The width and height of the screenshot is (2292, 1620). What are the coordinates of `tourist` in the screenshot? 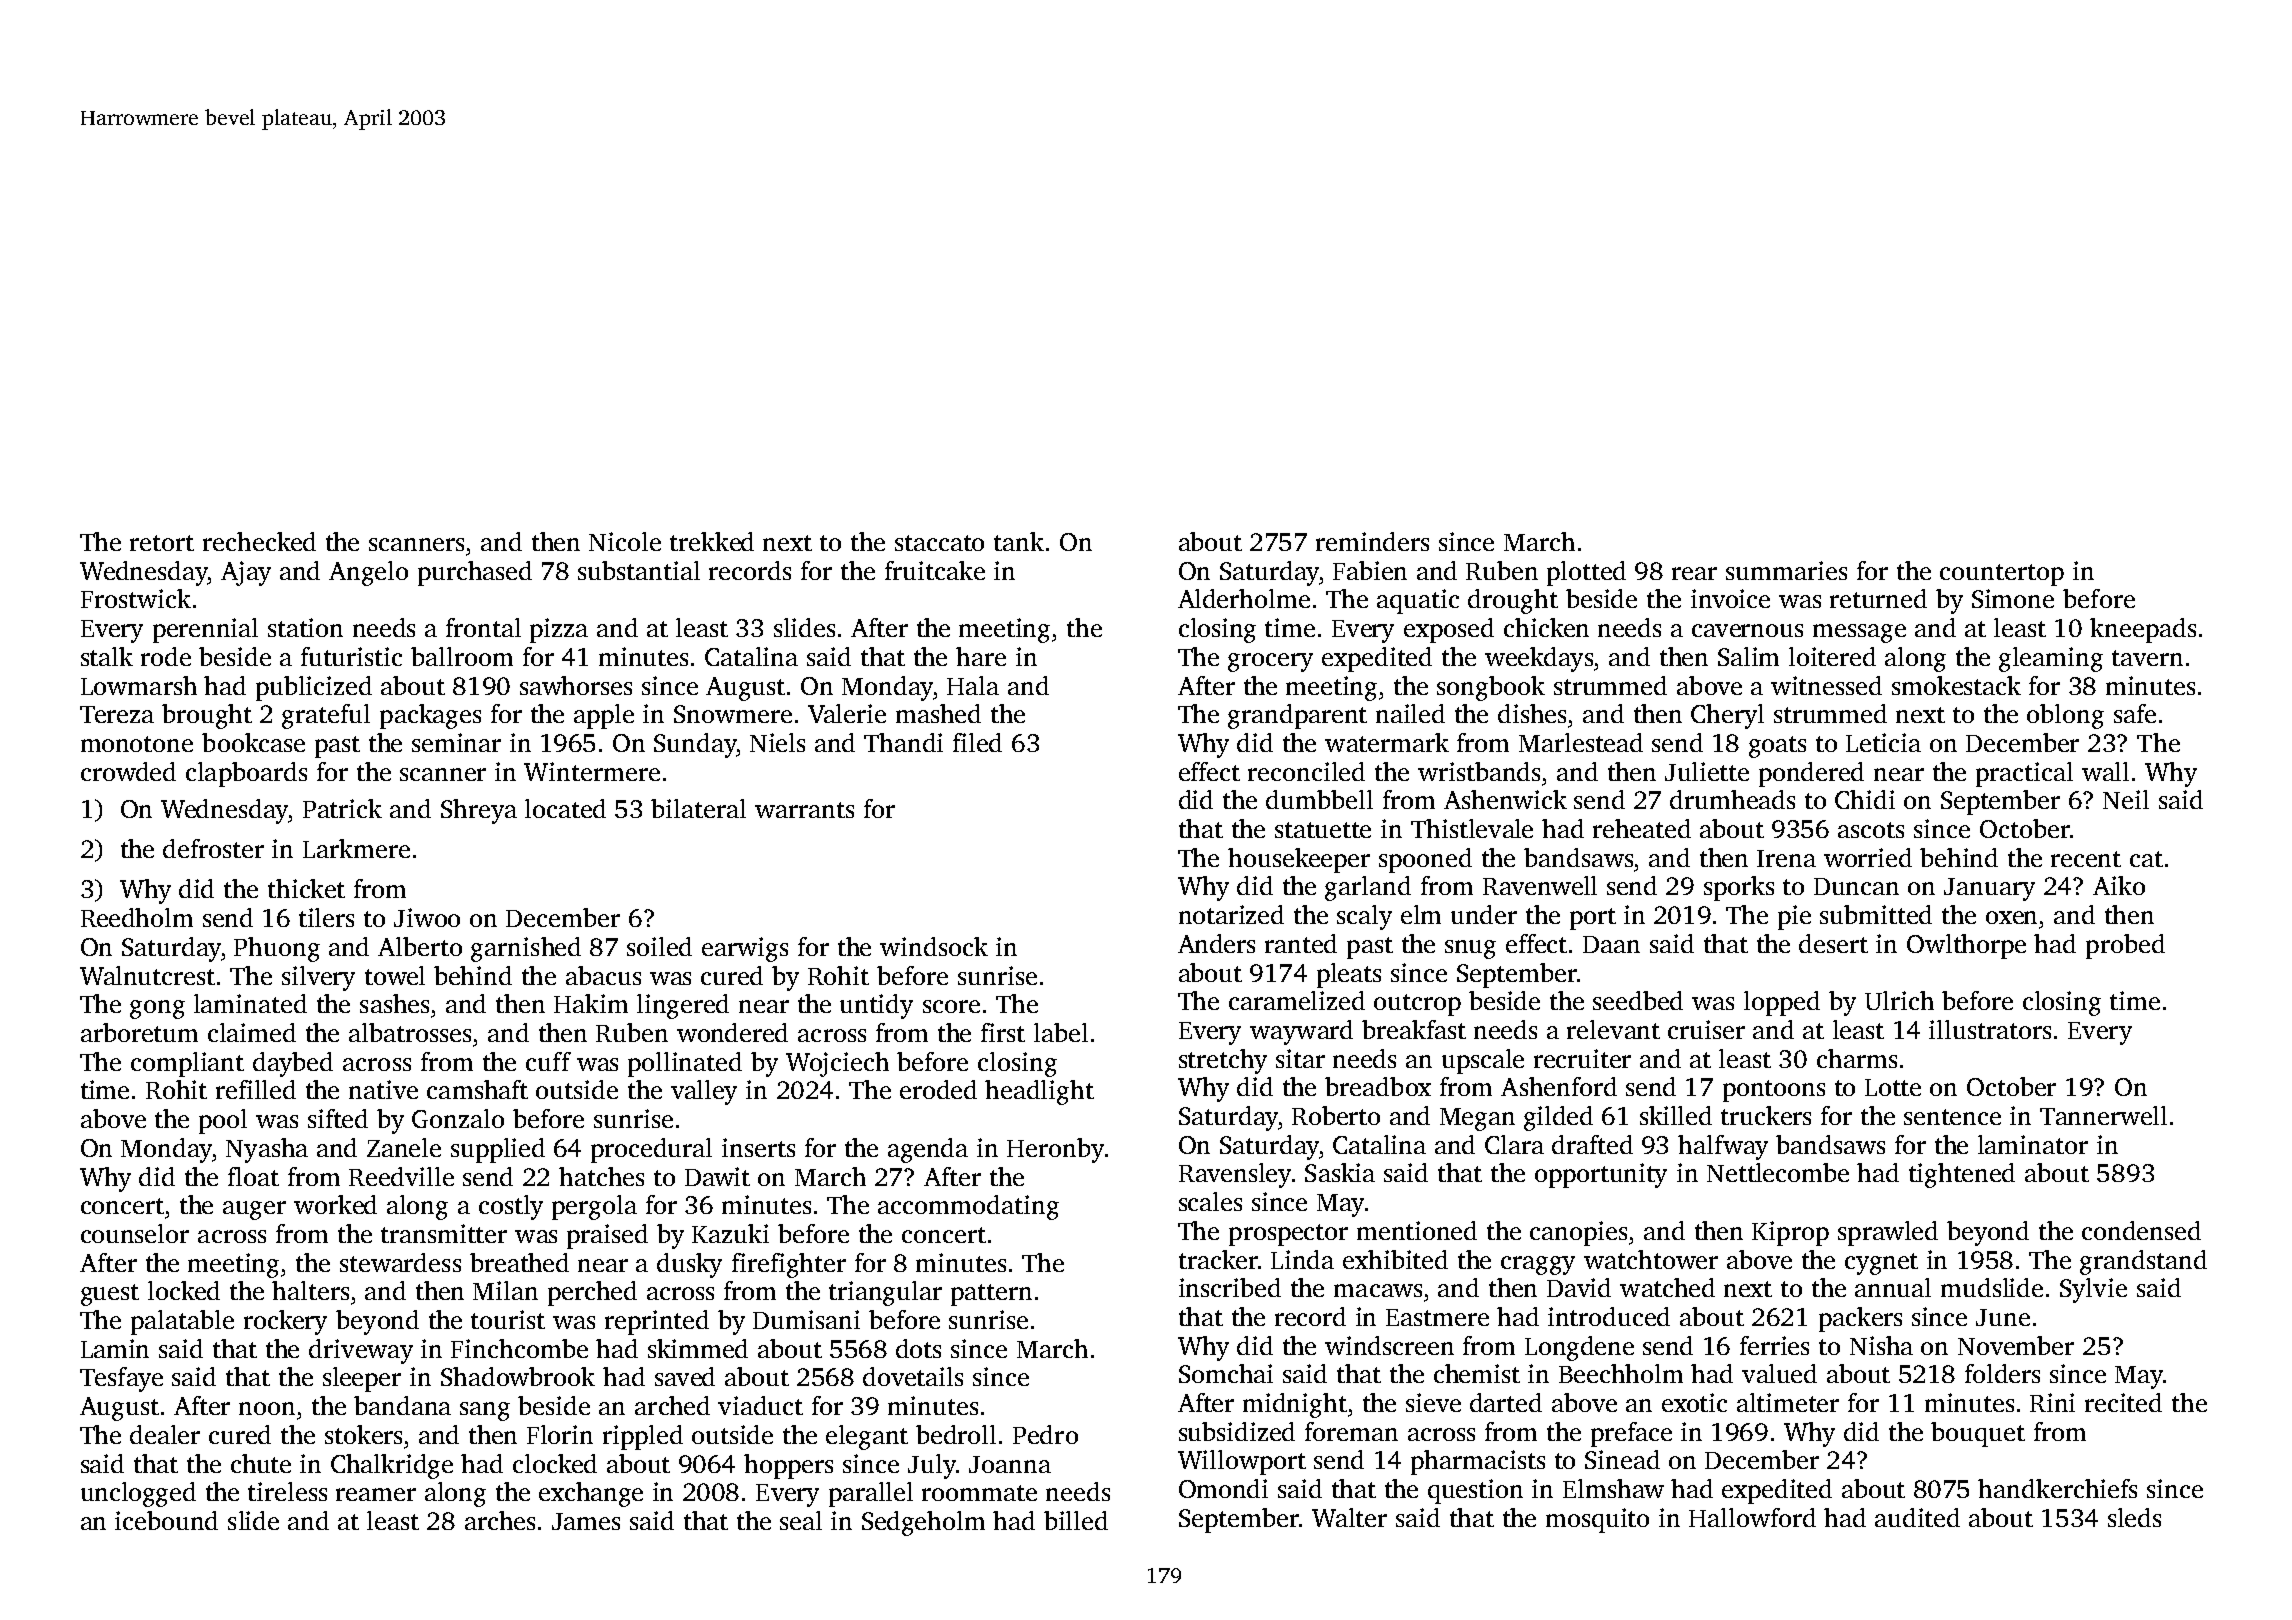 It's located at (508, 1319).
